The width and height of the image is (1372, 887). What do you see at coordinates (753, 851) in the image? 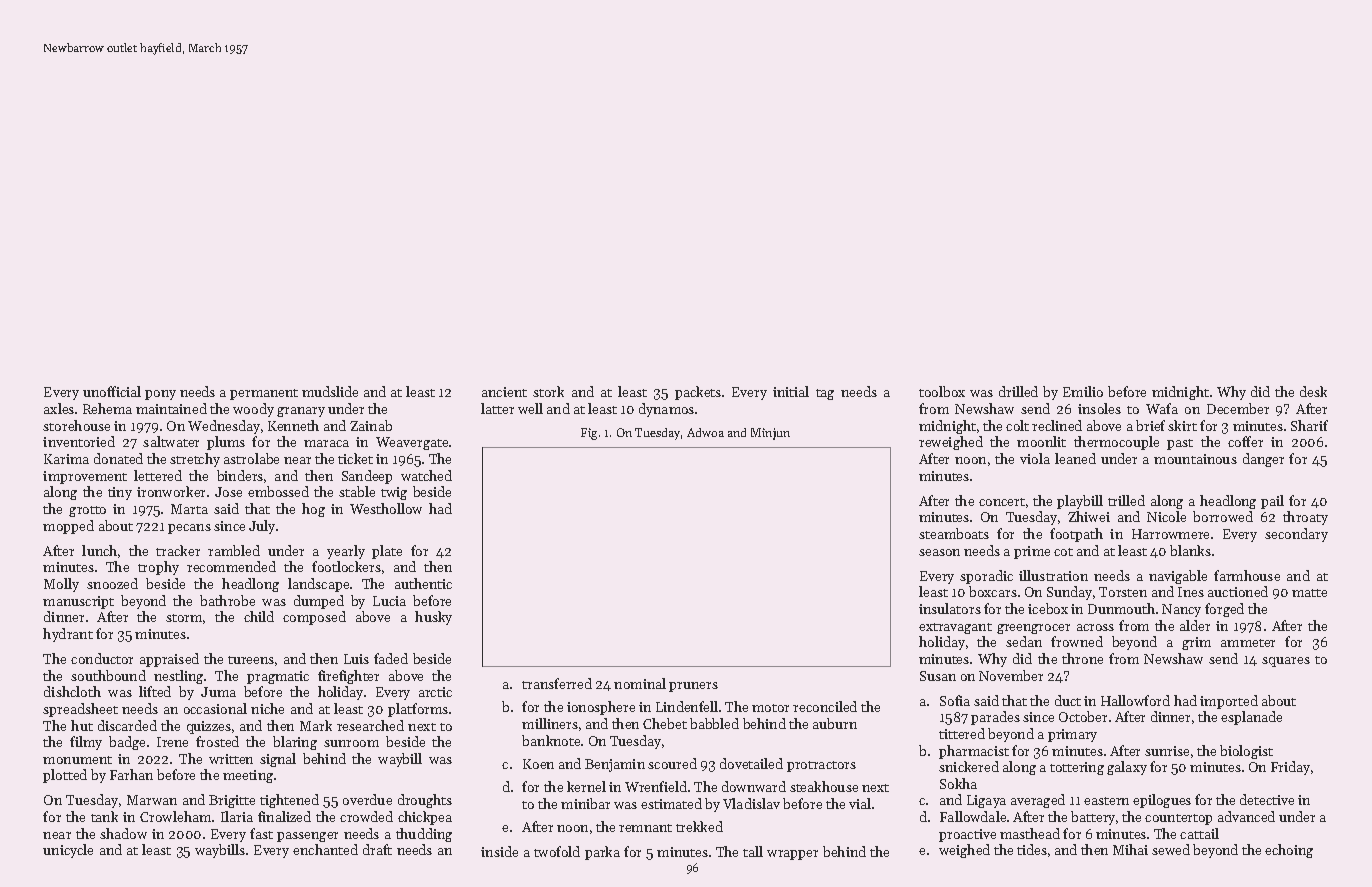
I see `tall` at bounding box center [753, 851].
